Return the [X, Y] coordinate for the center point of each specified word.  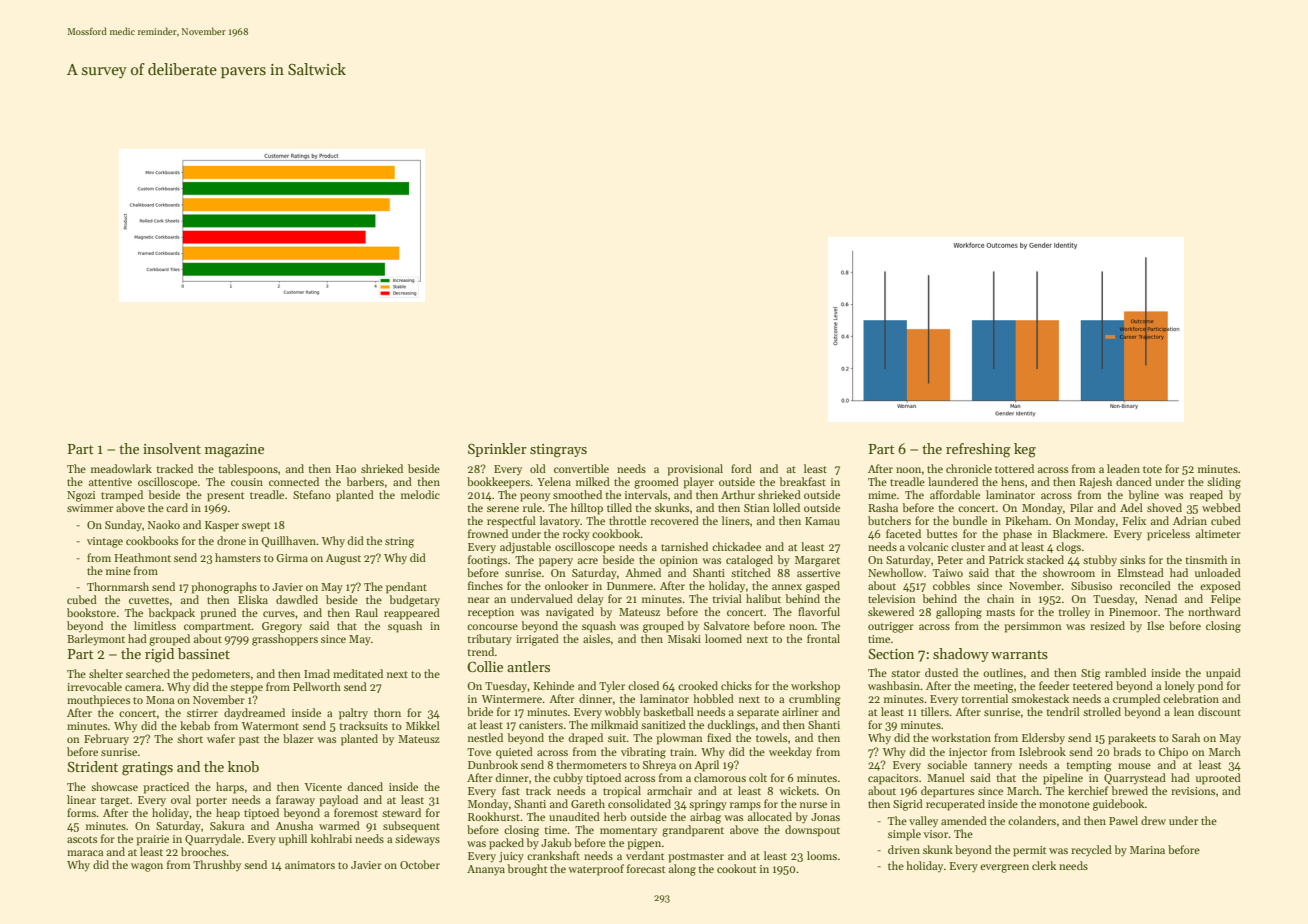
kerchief [1088, 790]
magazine [234, 451]
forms [81, 812]
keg [1025, 450]
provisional [695, 470]
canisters [541, 725]
